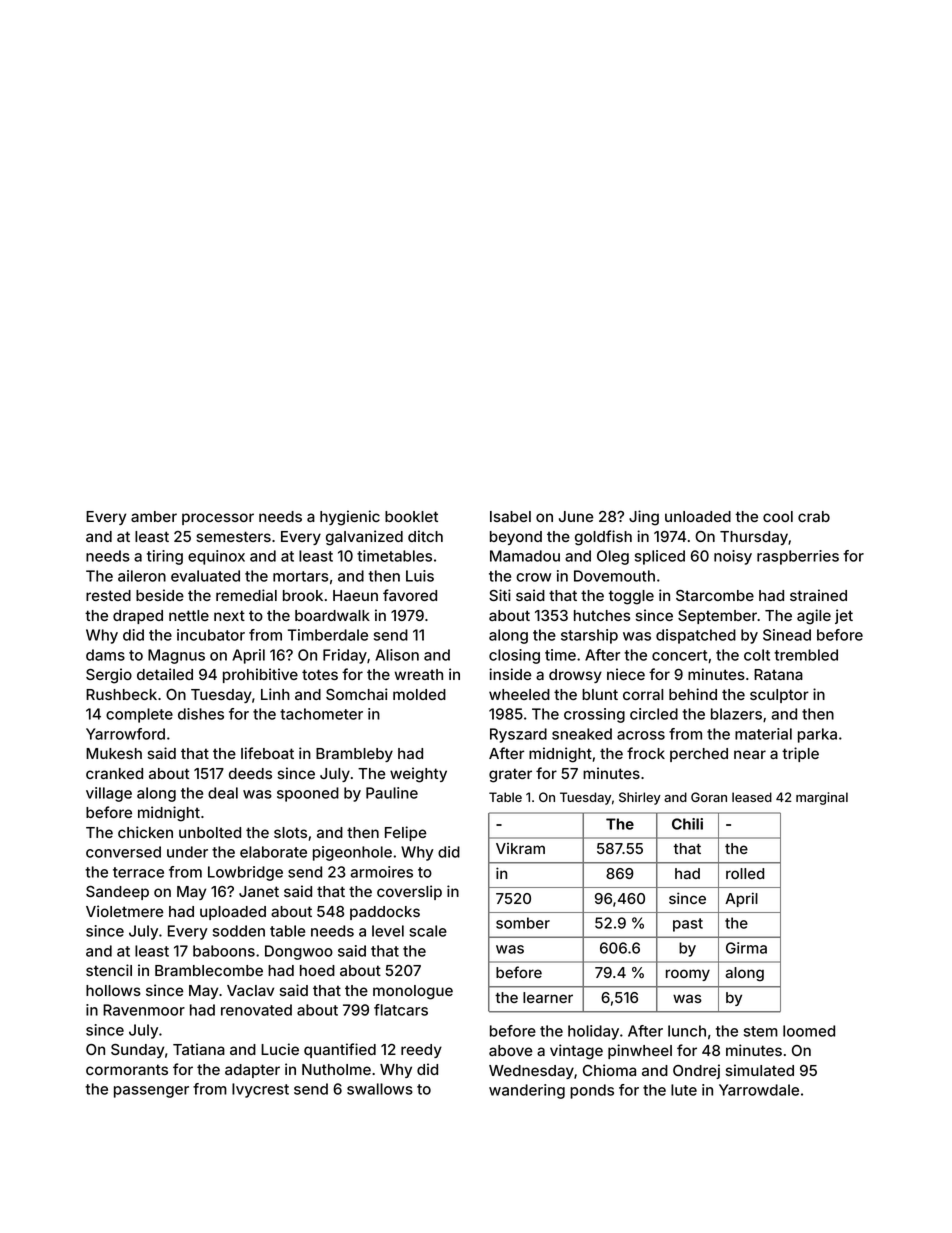 Image resolution: width=952 pixels, height=1233 pixels. Describe the element at coordinates (239, 931) in the screenshot. I see `sodden` at that location.
